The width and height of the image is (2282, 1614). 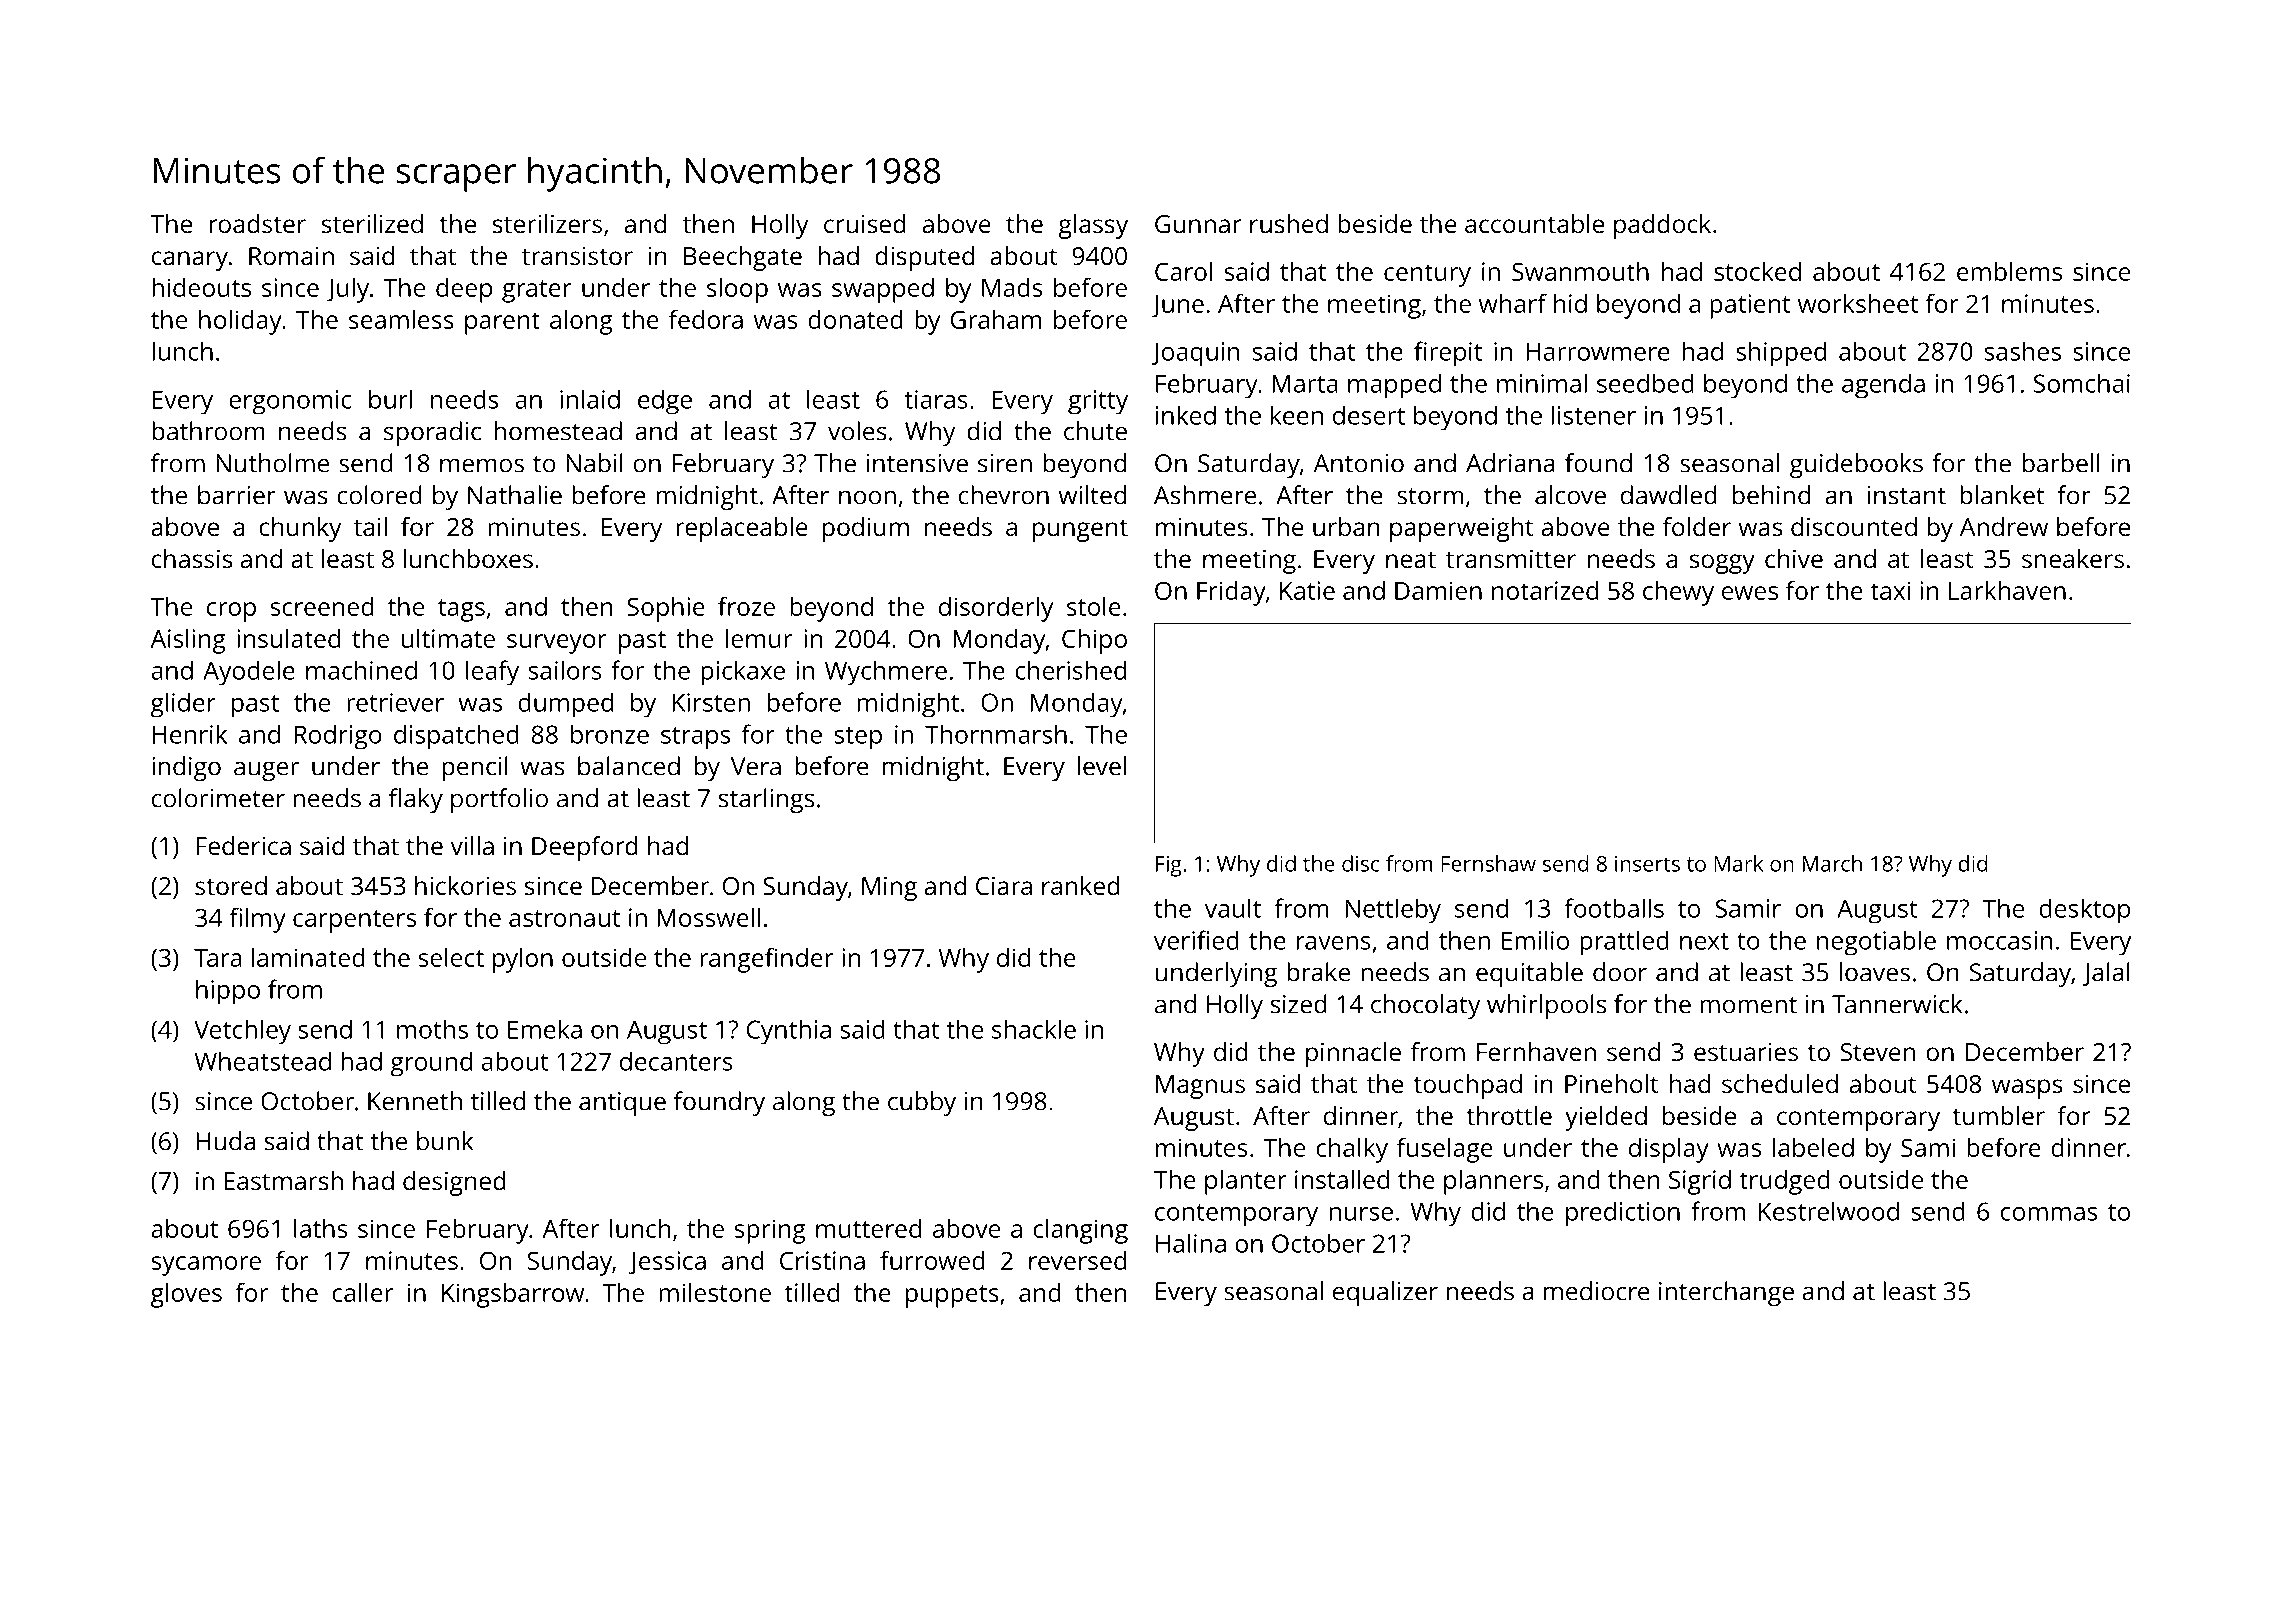 What do you see at coordinates (1200, 1087) in the image?
I see `Magnus` at bounding box center [1200, 1087].
